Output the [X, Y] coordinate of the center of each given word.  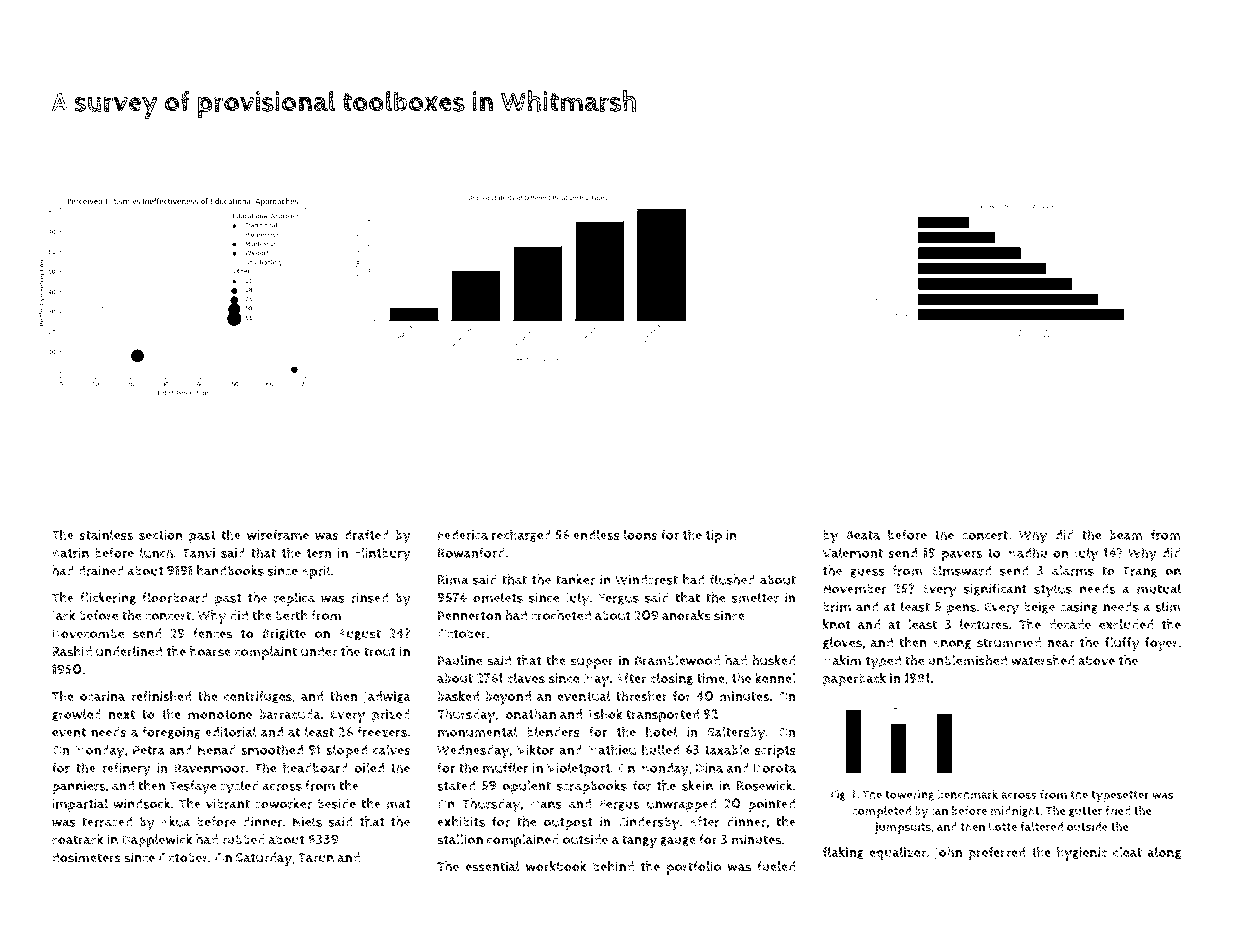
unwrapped [681, 805]
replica [294, 599]
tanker [575, 579]
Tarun [316, 858]
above [1096, 660]
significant [995, 589]
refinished [161, 696]
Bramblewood [677, 660]
